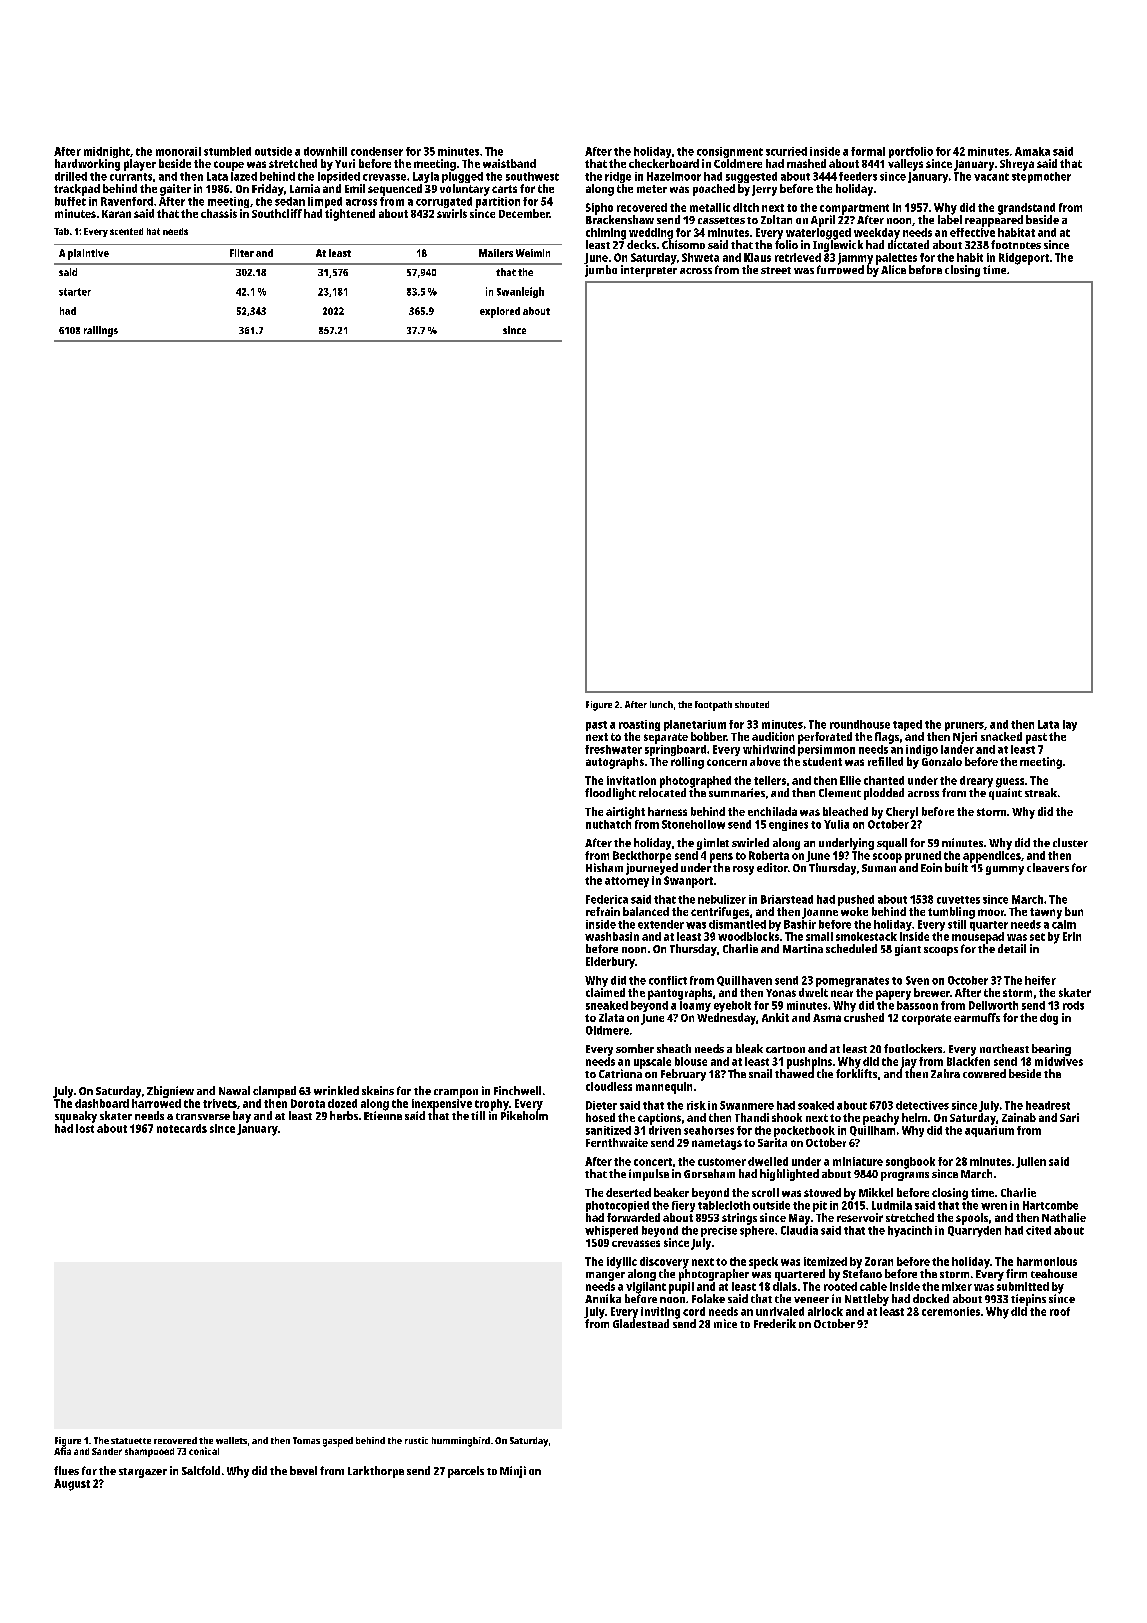 Image resolution: width=1147 pixels, height=1623 pixels. I want to click on Beckthorpe, so click(642, 857).
